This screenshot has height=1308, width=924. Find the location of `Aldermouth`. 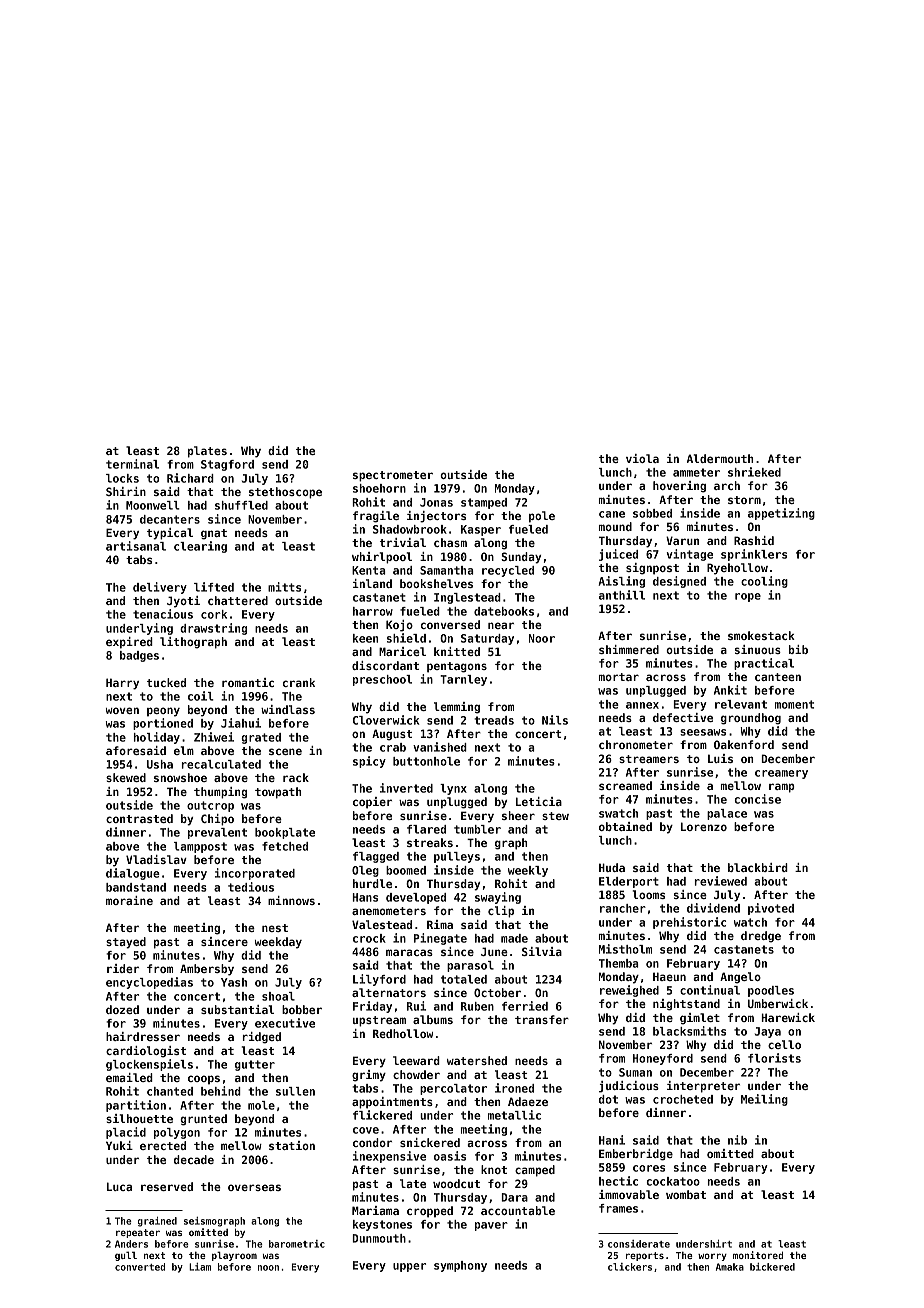

Aldermouth is located at coordinates (720, 458).
